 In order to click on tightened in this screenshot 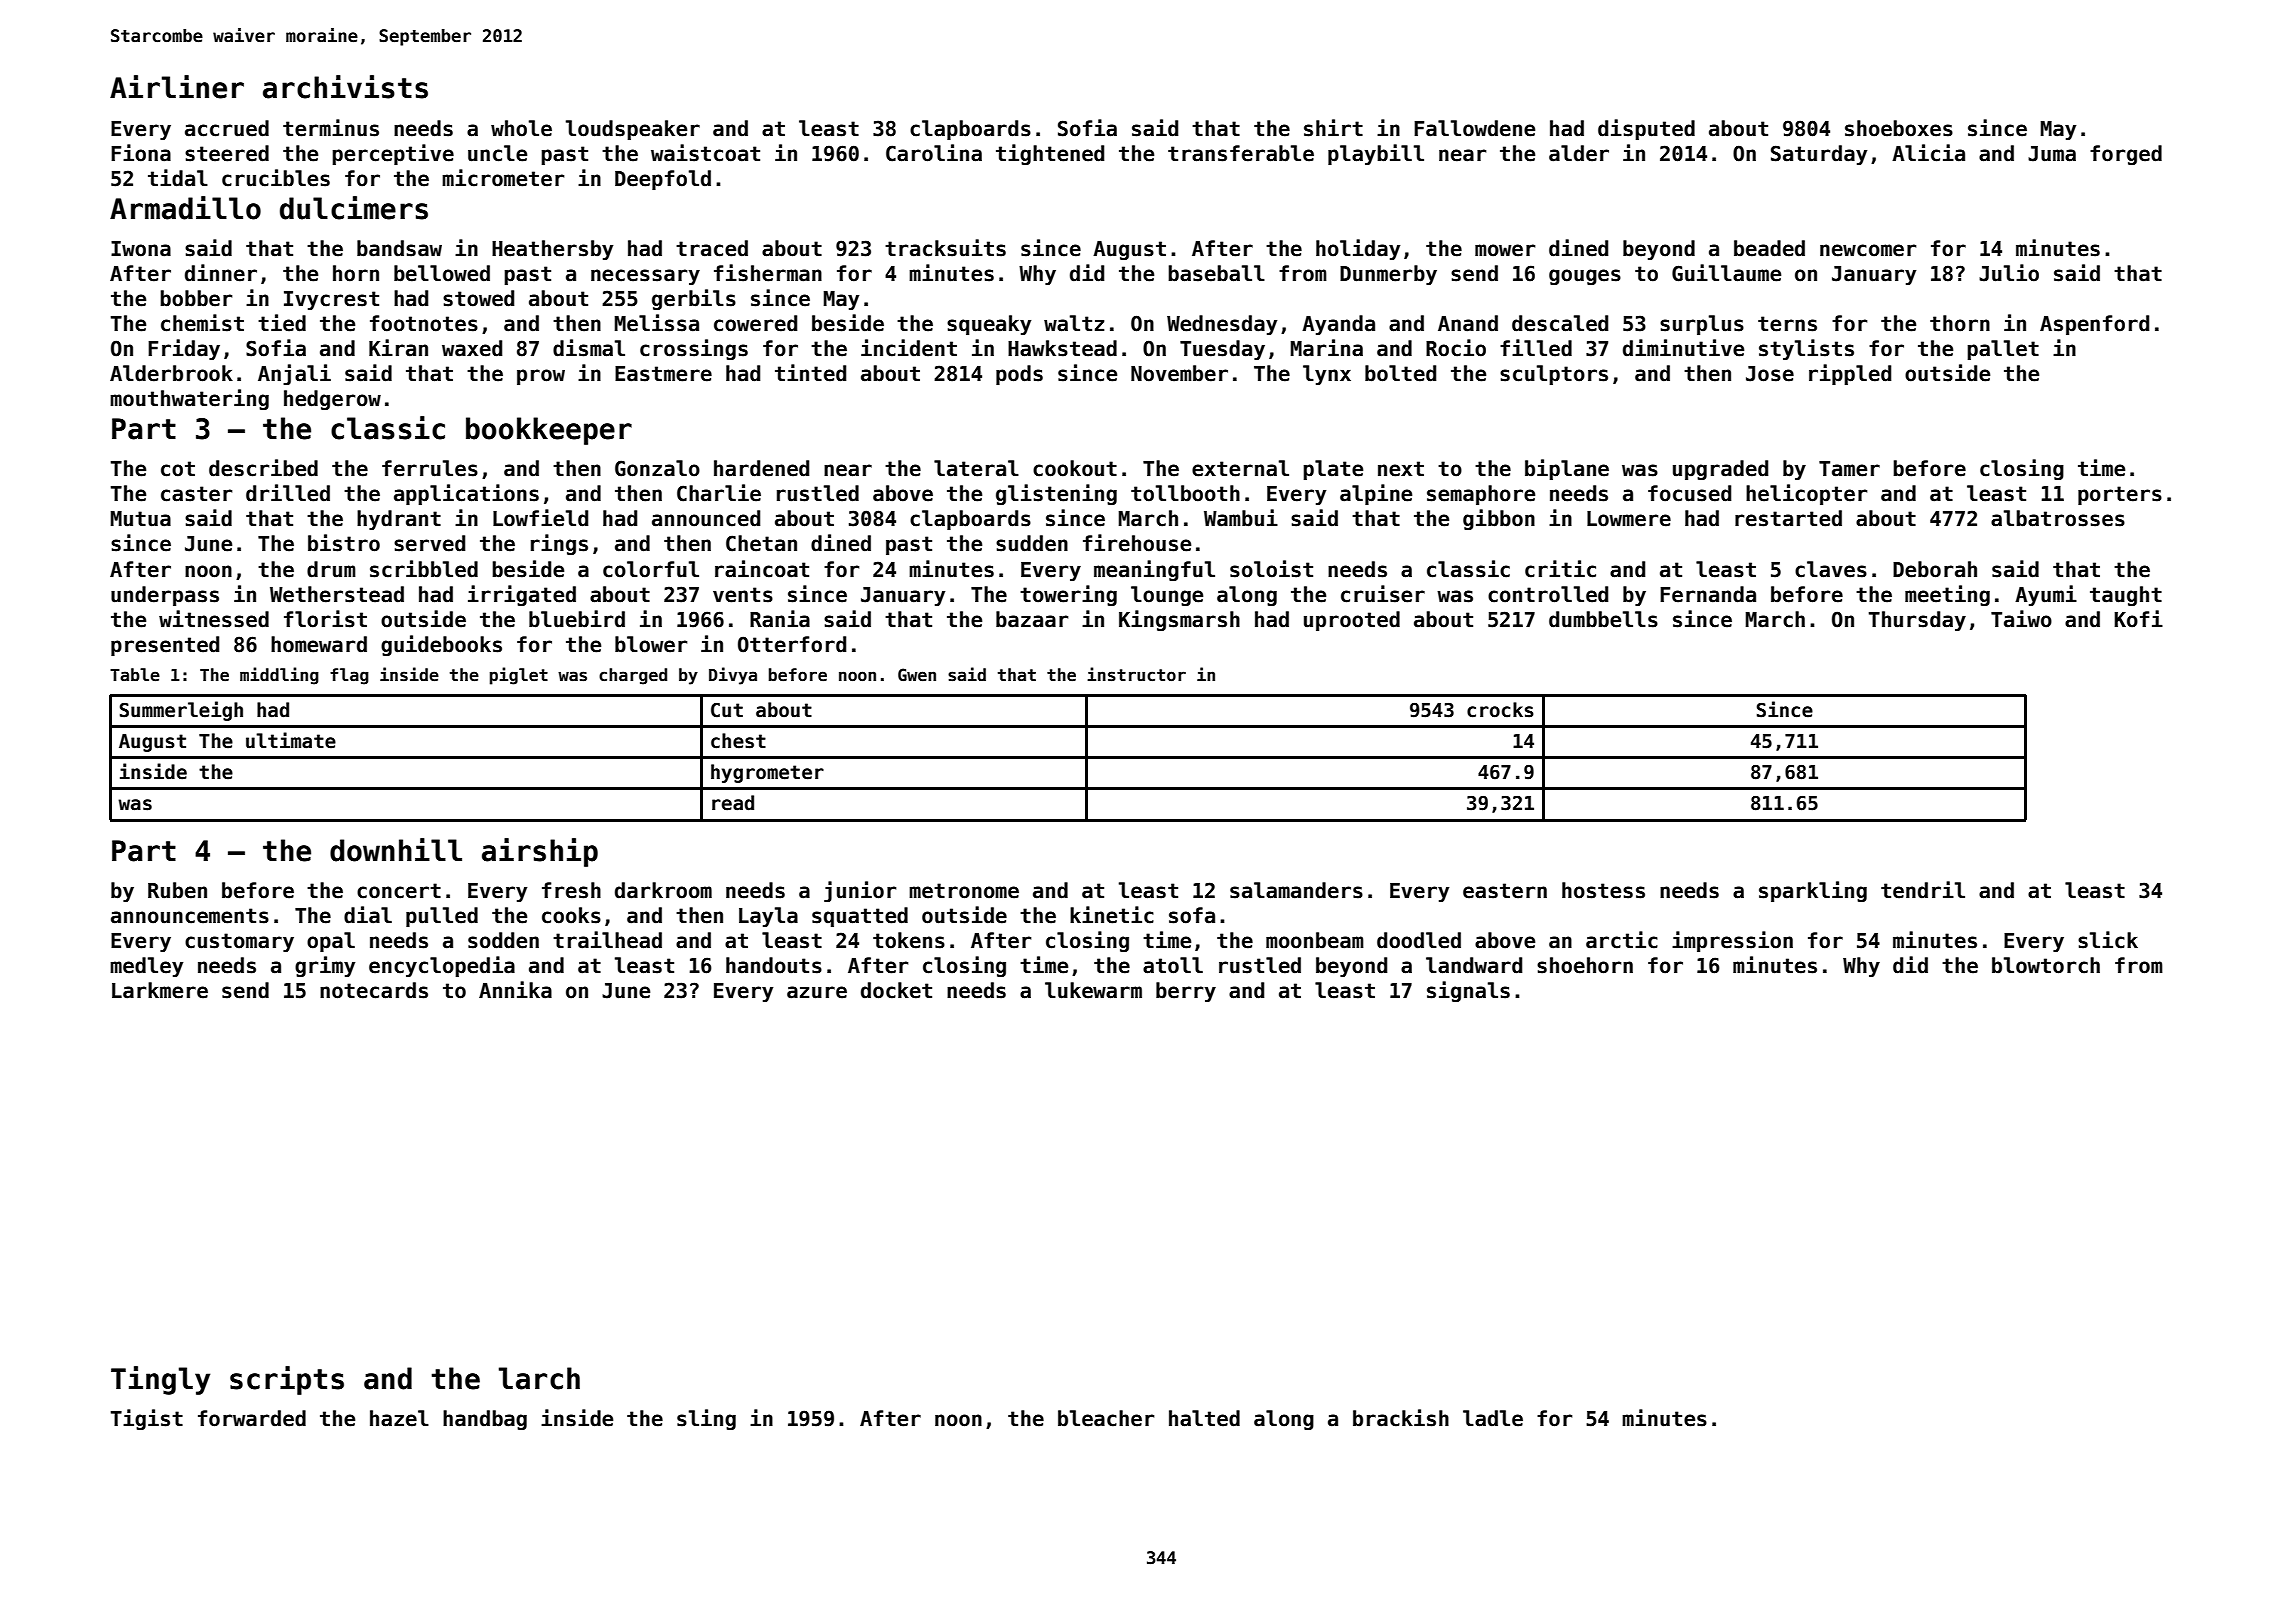, I will do `click(1050, 154)`.
